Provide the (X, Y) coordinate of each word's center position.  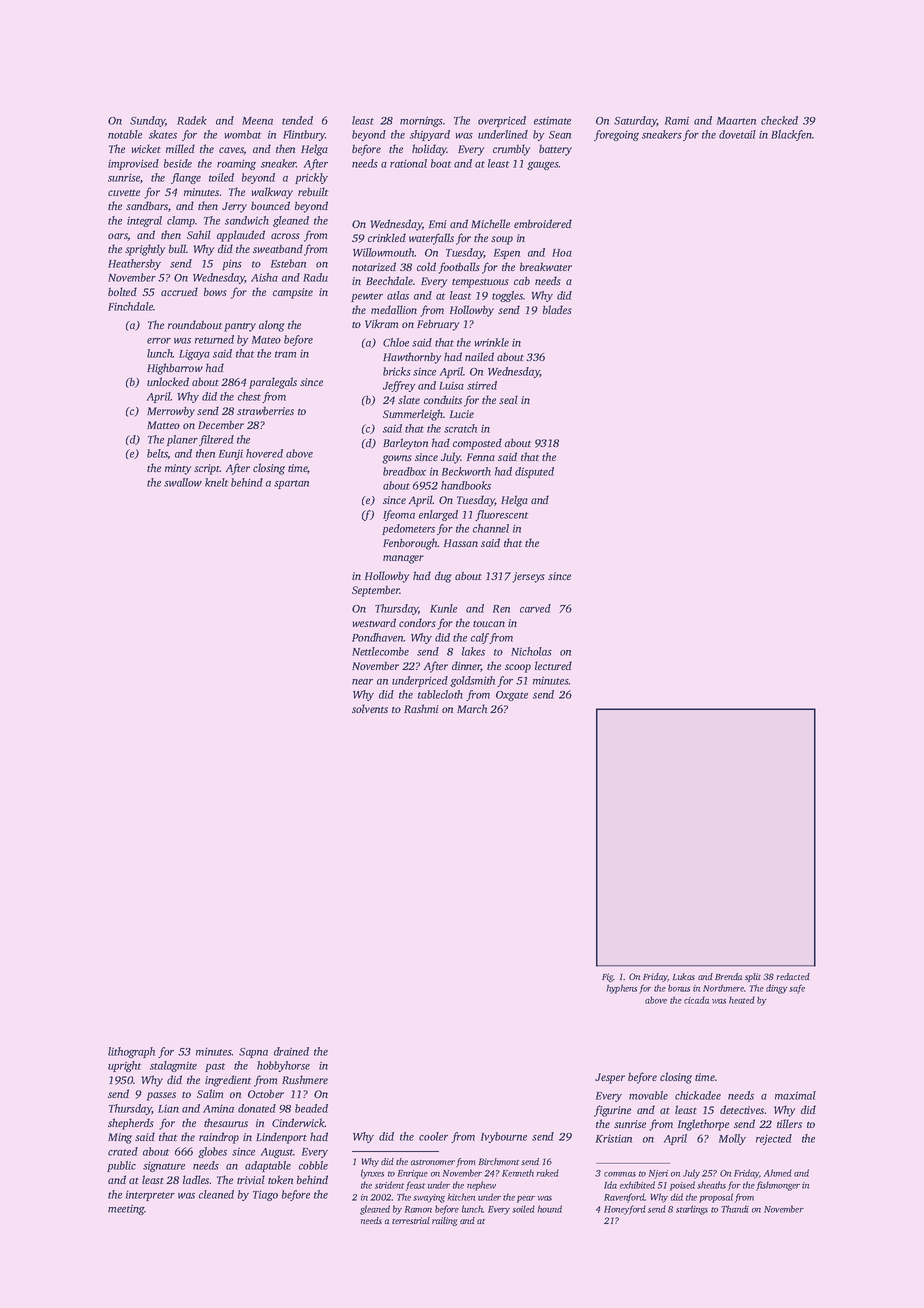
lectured (553, 665)
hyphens (621, 989)
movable (648, 1095)
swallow (183, 482)
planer (182, 440)
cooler (433, 1136)
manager (403, 559)
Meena (257, 121)
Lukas (683, 976)
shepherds (131, 1124)
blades (557, 309)
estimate (552, 120)
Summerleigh (413, 415)
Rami (677, 120)
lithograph (131, 1052)
